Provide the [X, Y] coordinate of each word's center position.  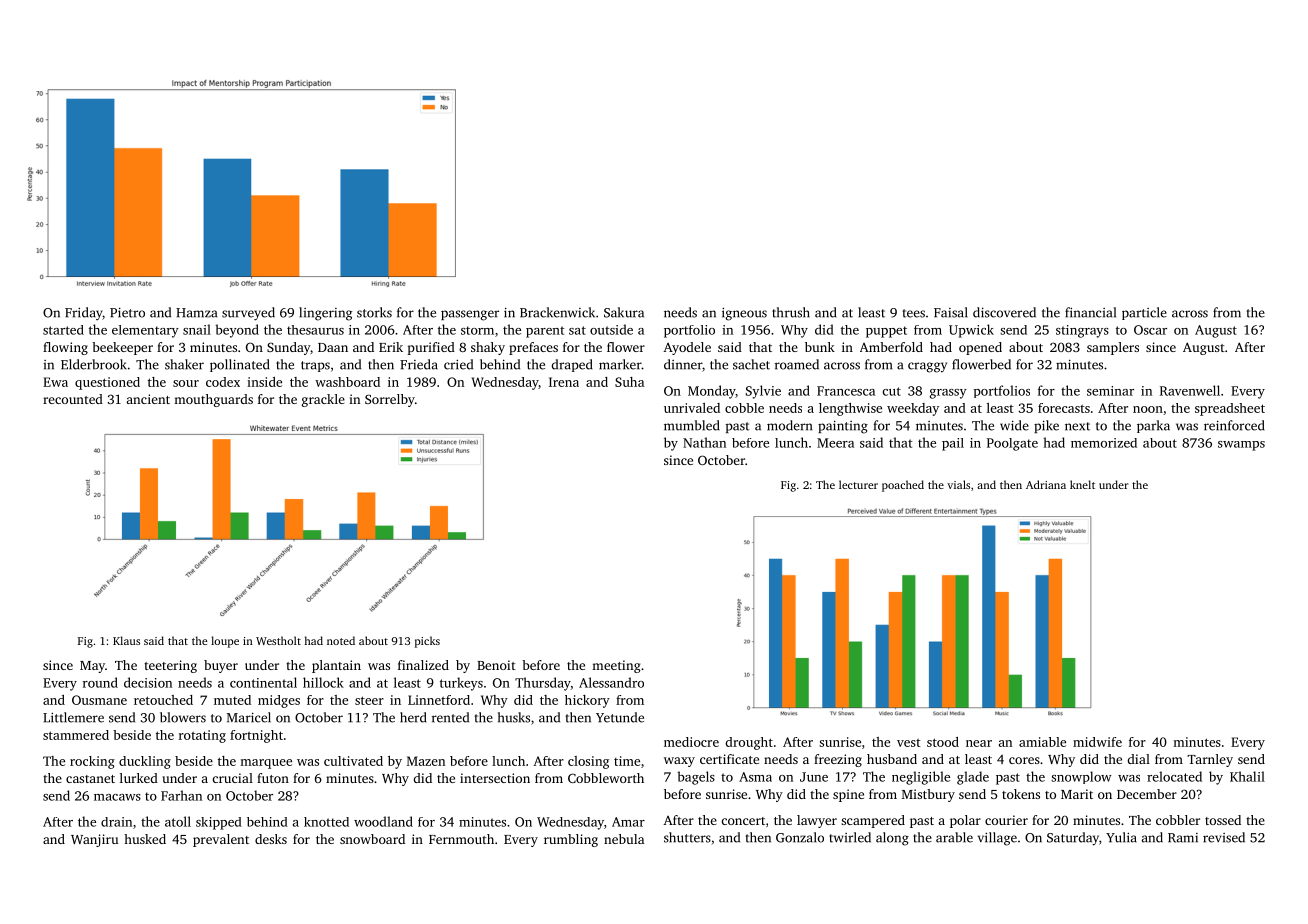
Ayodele [687, 348]
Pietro [127, 313]
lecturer [858, 484]
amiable [1042, 742]
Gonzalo [800, 837]
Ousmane [99, 700]
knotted [326, 822]
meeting [616, 666]
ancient [148, 399]
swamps [1241, 446]
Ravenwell [1190, 390]
